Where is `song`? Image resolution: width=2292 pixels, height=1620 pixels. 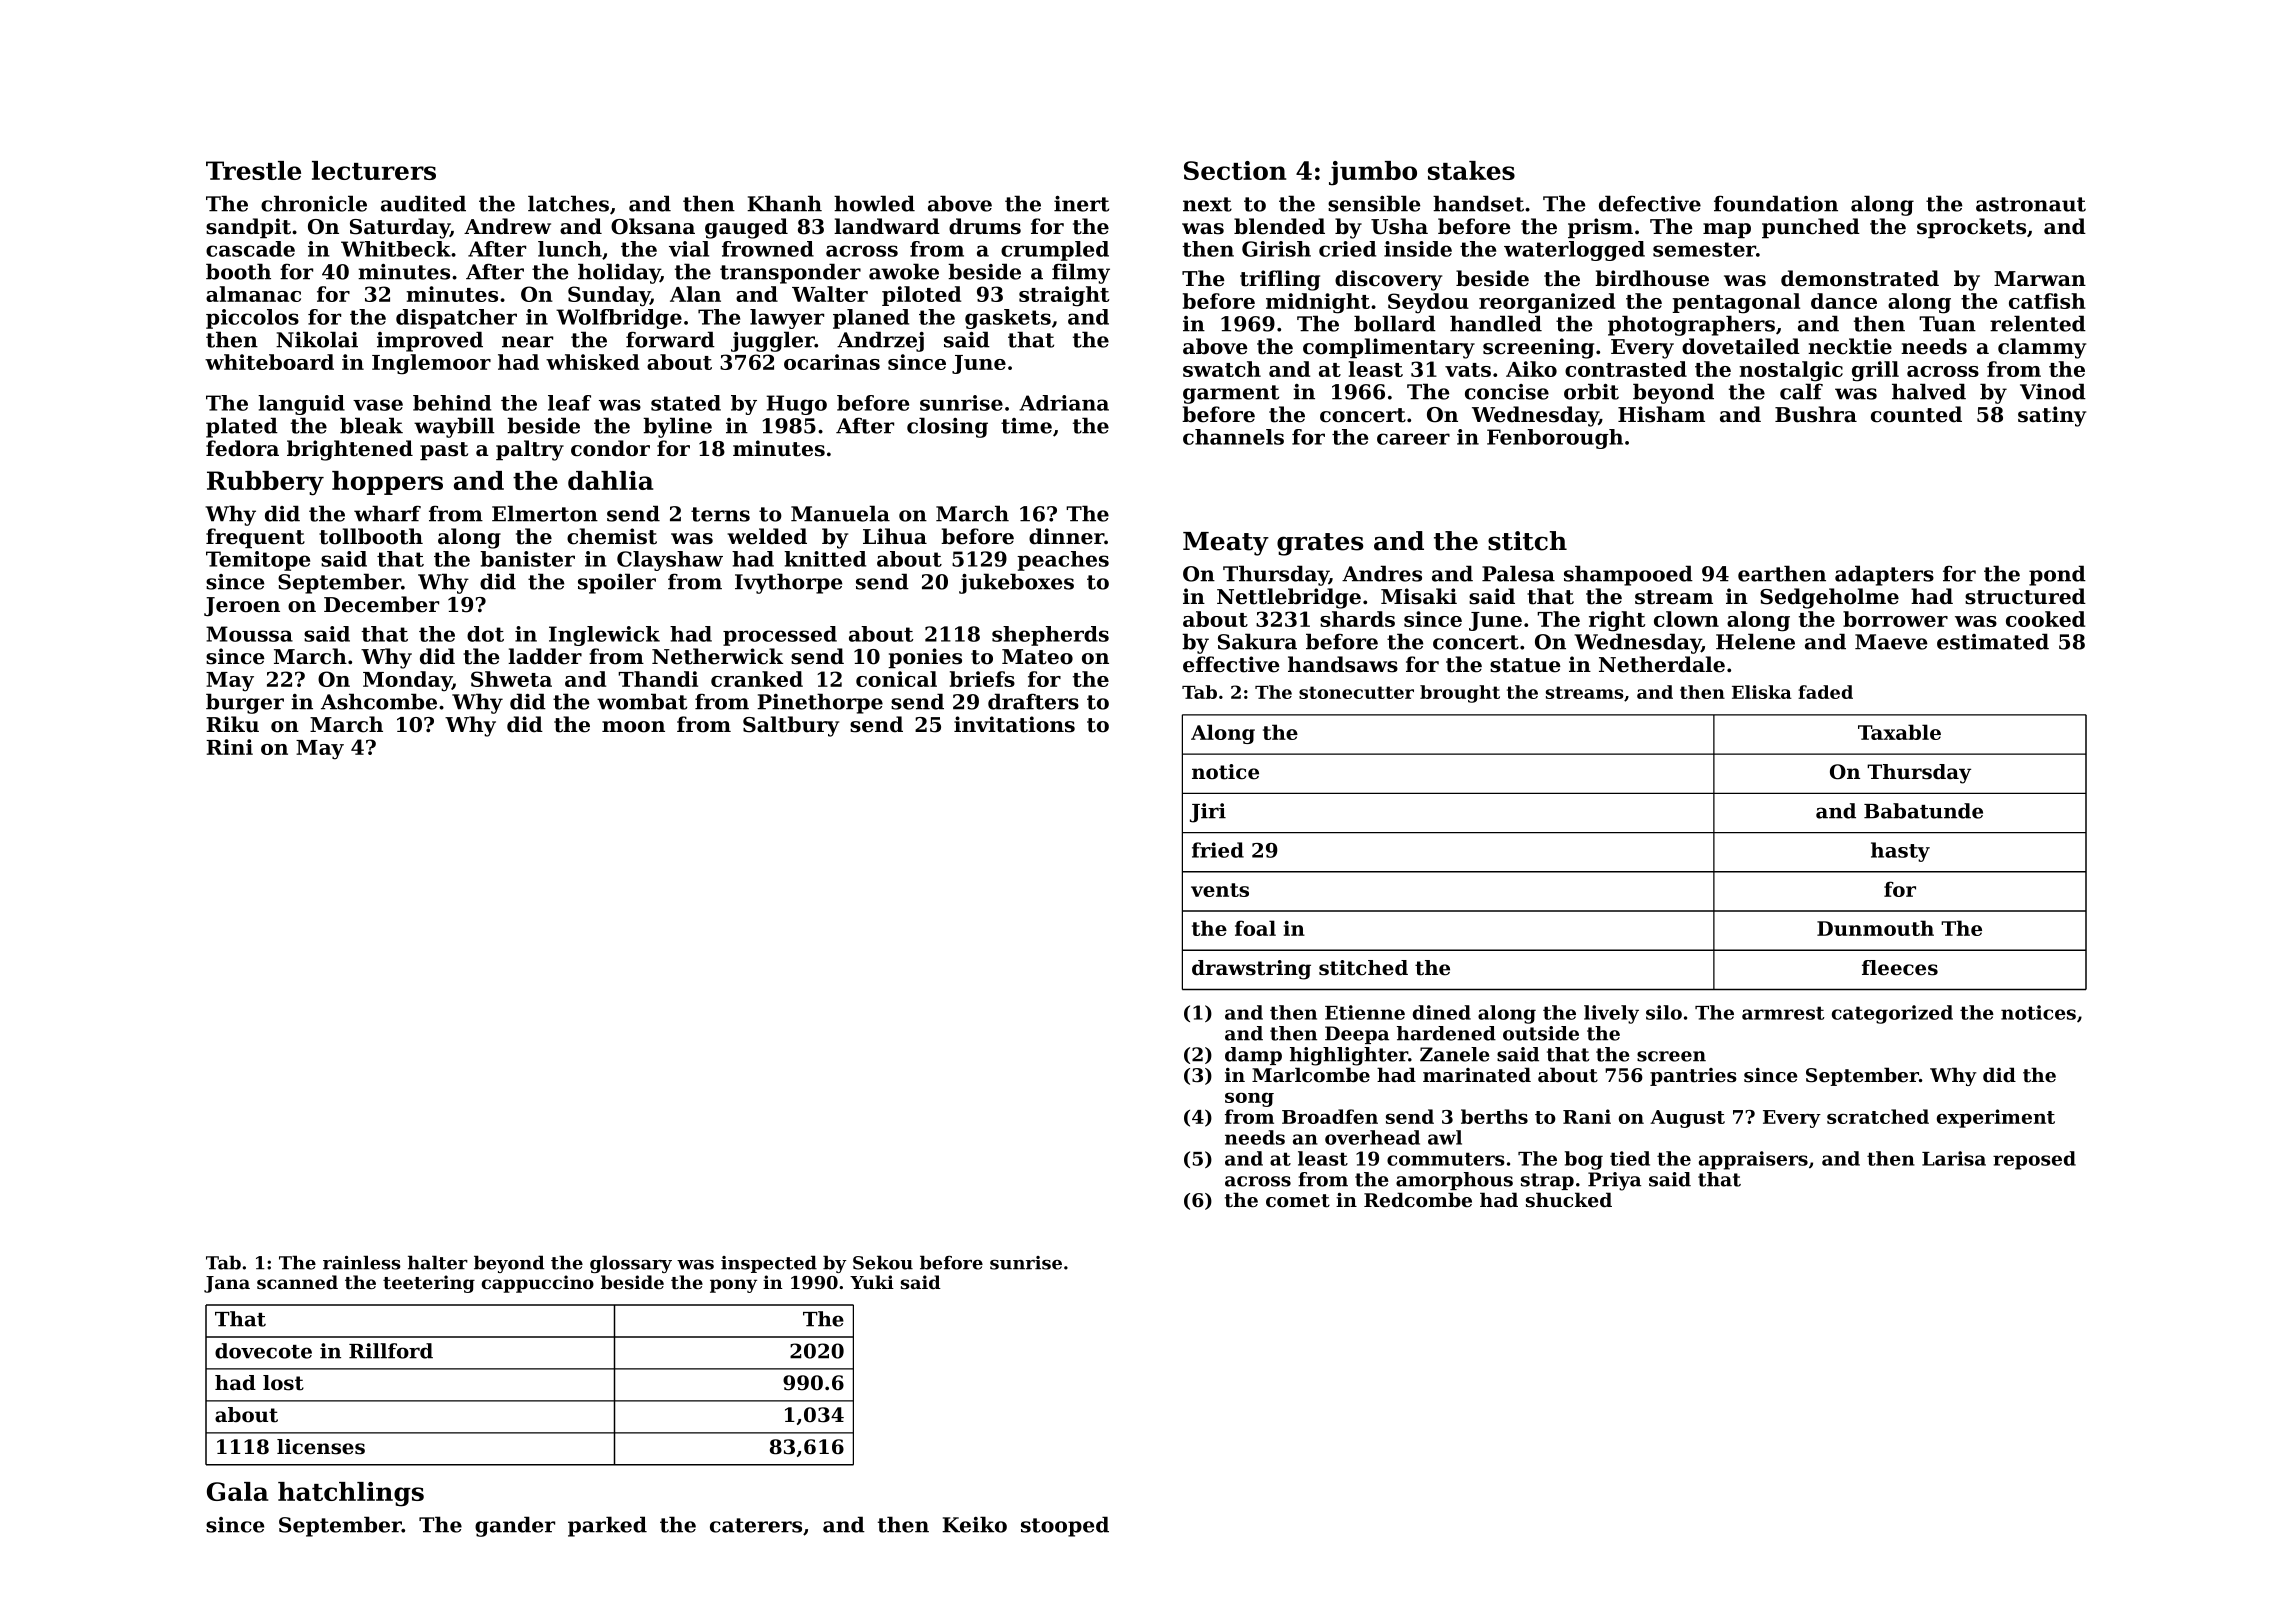
song is located at coordinates (1249, 1099).
